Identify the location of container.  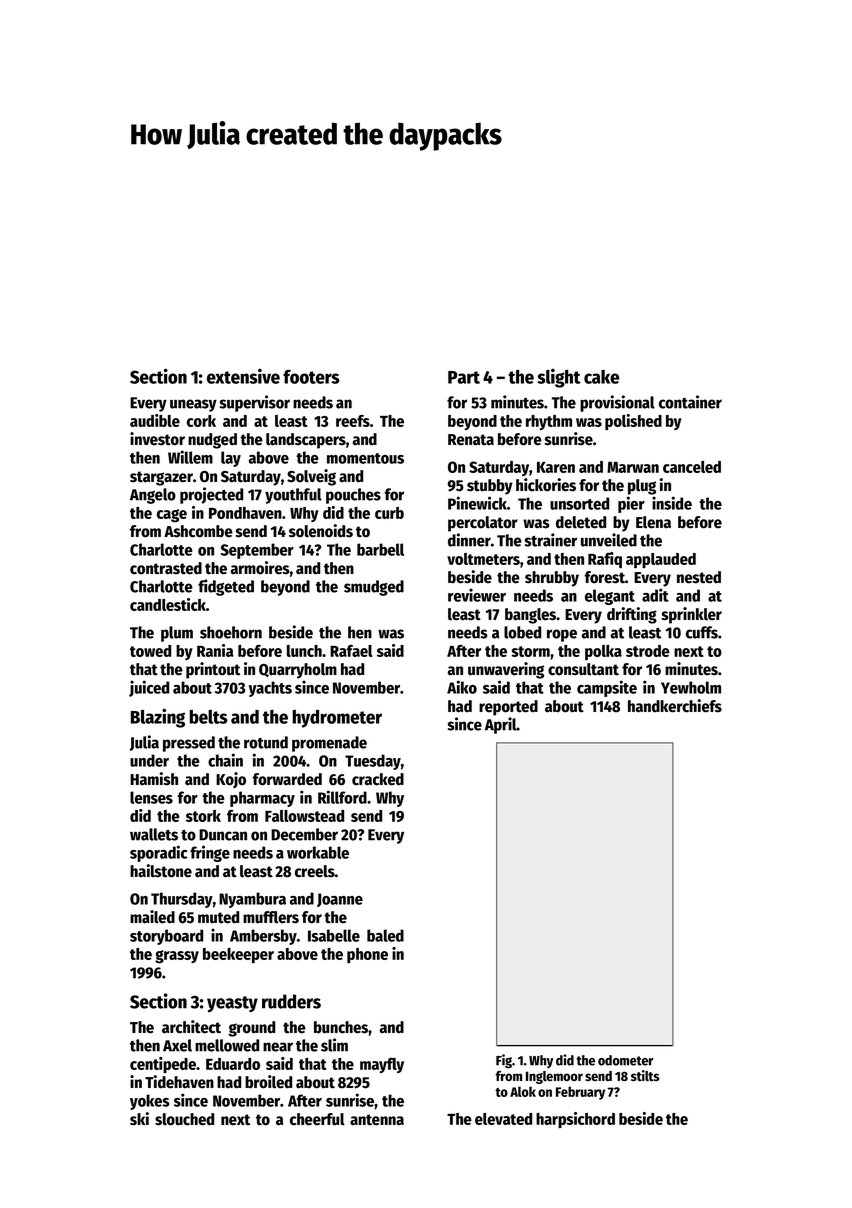
(690, 402).
